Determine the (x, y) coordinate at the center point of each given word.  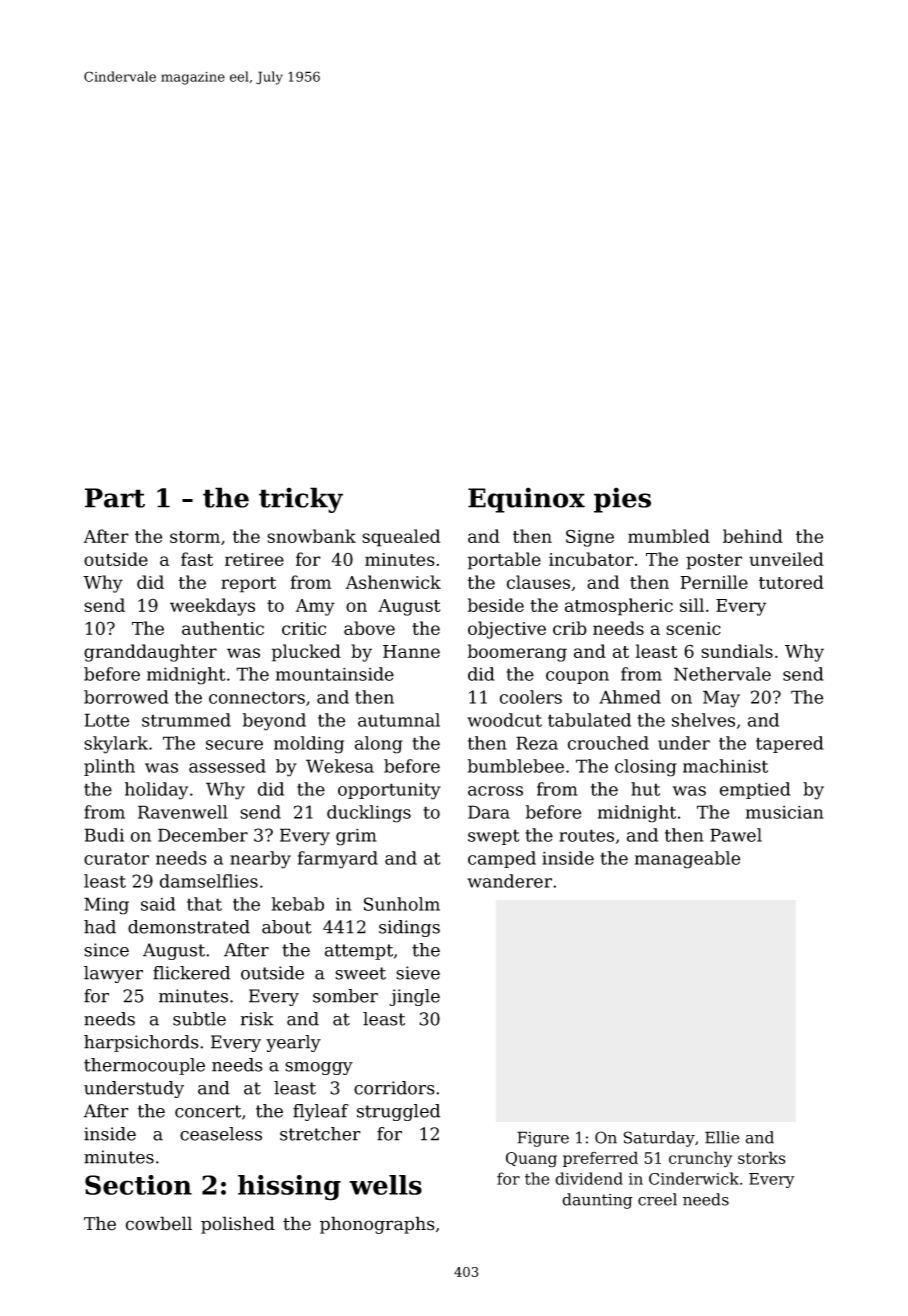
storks (762, 1157)
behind (753, 536)
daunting (597, 1201)
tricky (301, 500)
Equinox (526, 500)
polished (238, 1225)
